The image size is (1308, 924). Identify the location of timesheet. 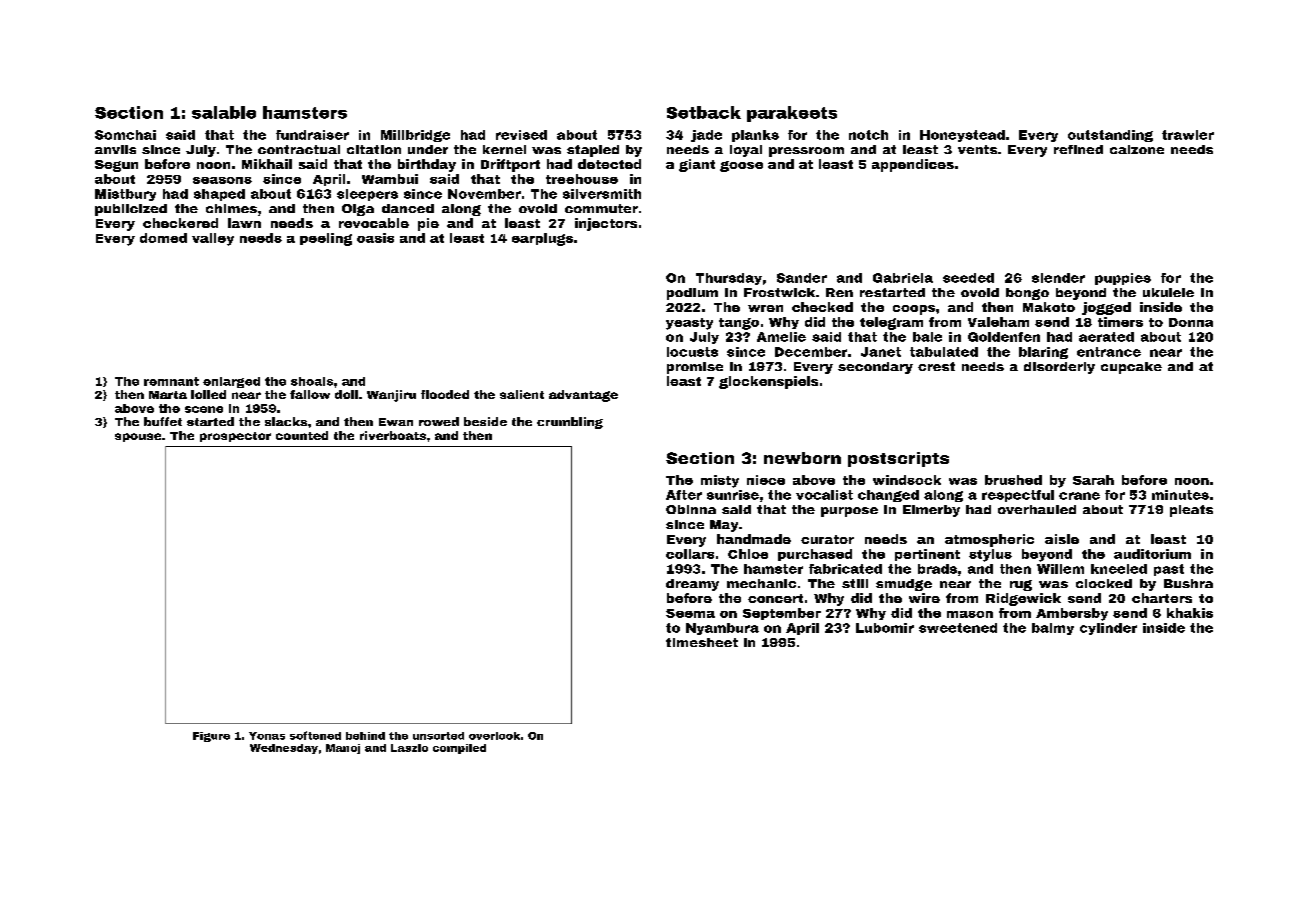
(702, 642).
